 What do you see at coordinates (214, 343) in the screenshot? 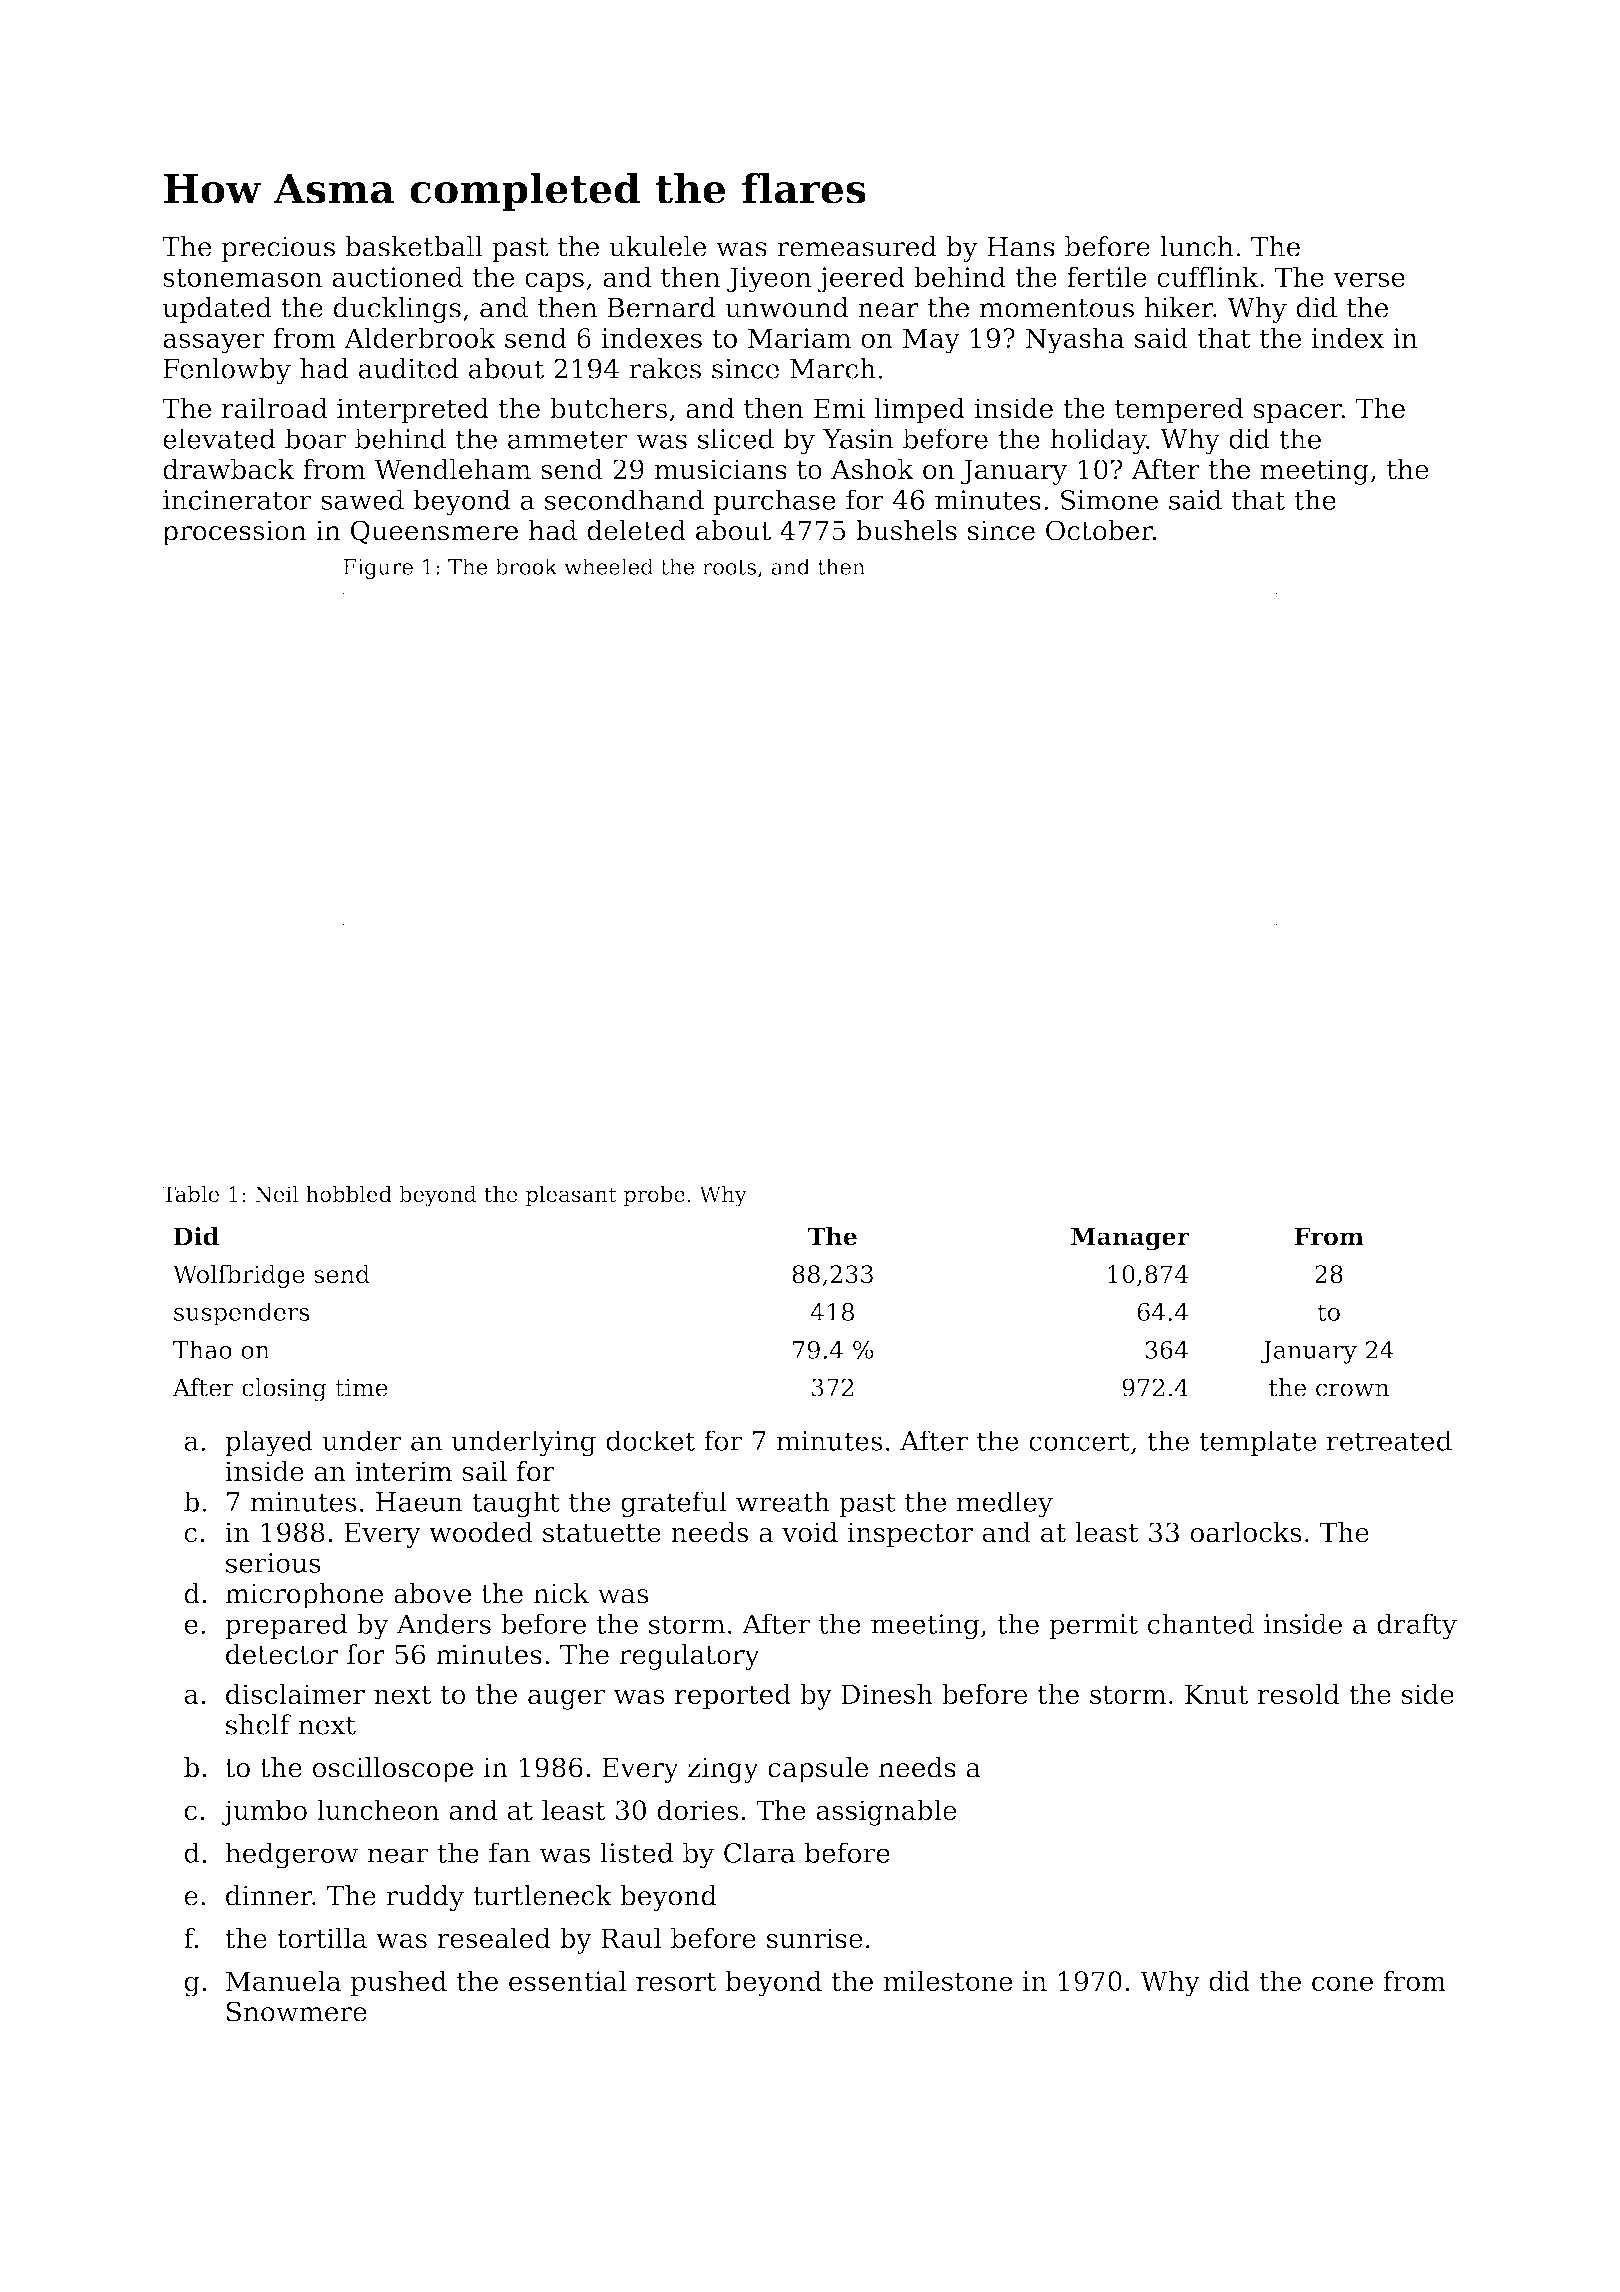
I see `assayer` at bounding box center [214, 343].
